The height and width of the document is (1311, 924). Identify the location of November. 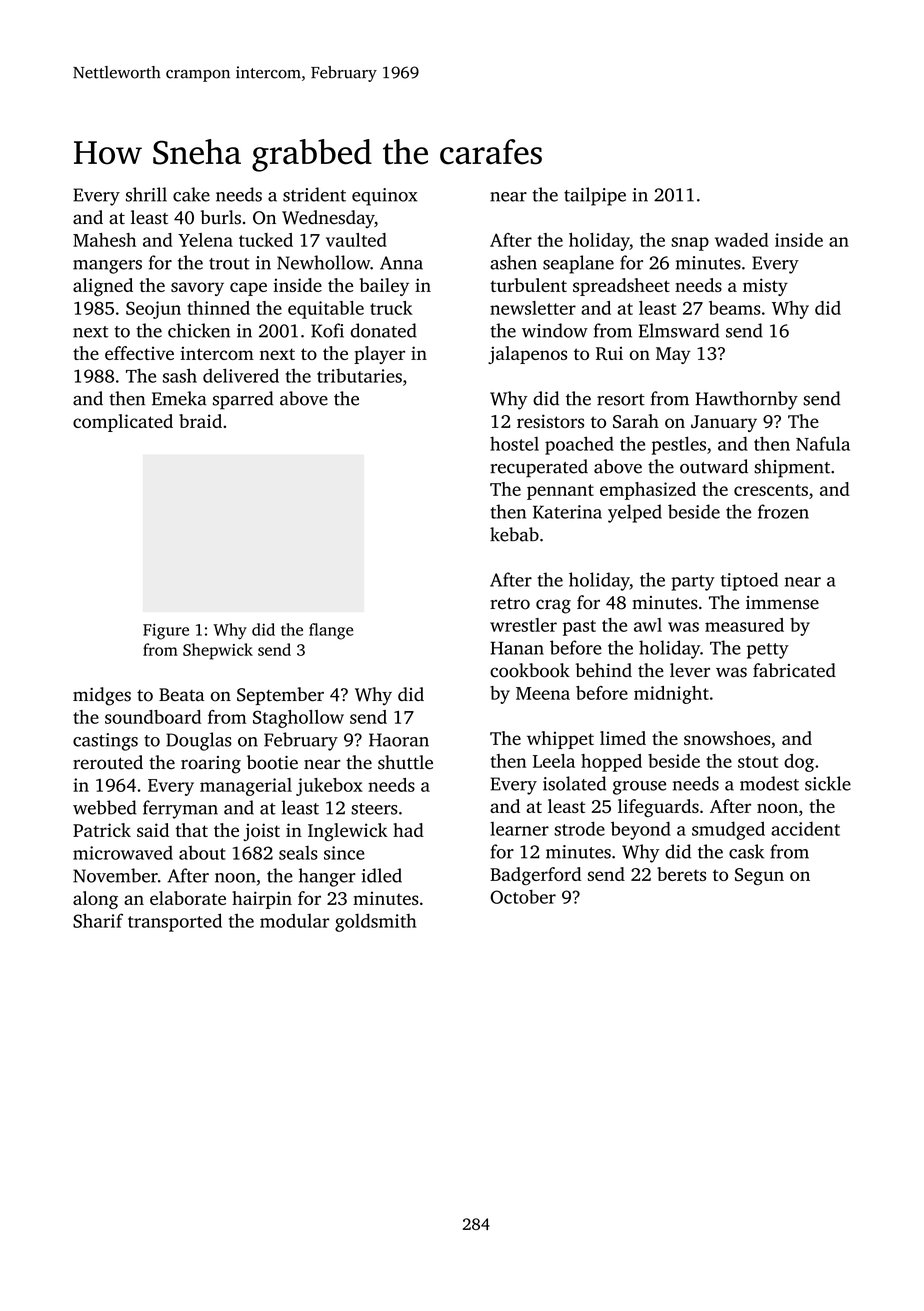
(115, 875).
